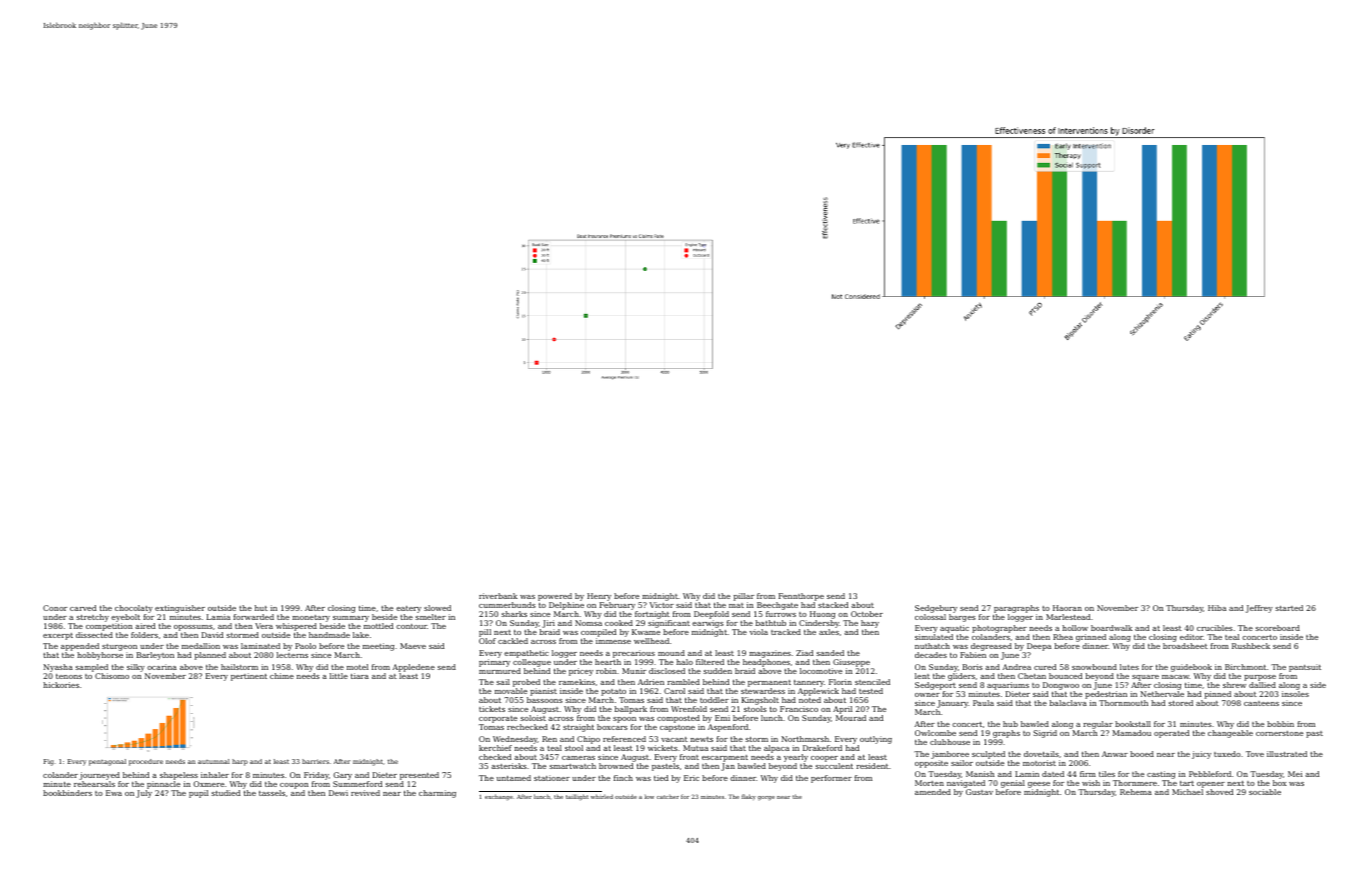 The height and width of the screenshot is (887, 1372). What do you see at coordinates (851, 718) in the screenshot?
I see `Mourad` at bounding box center [851, 718].
